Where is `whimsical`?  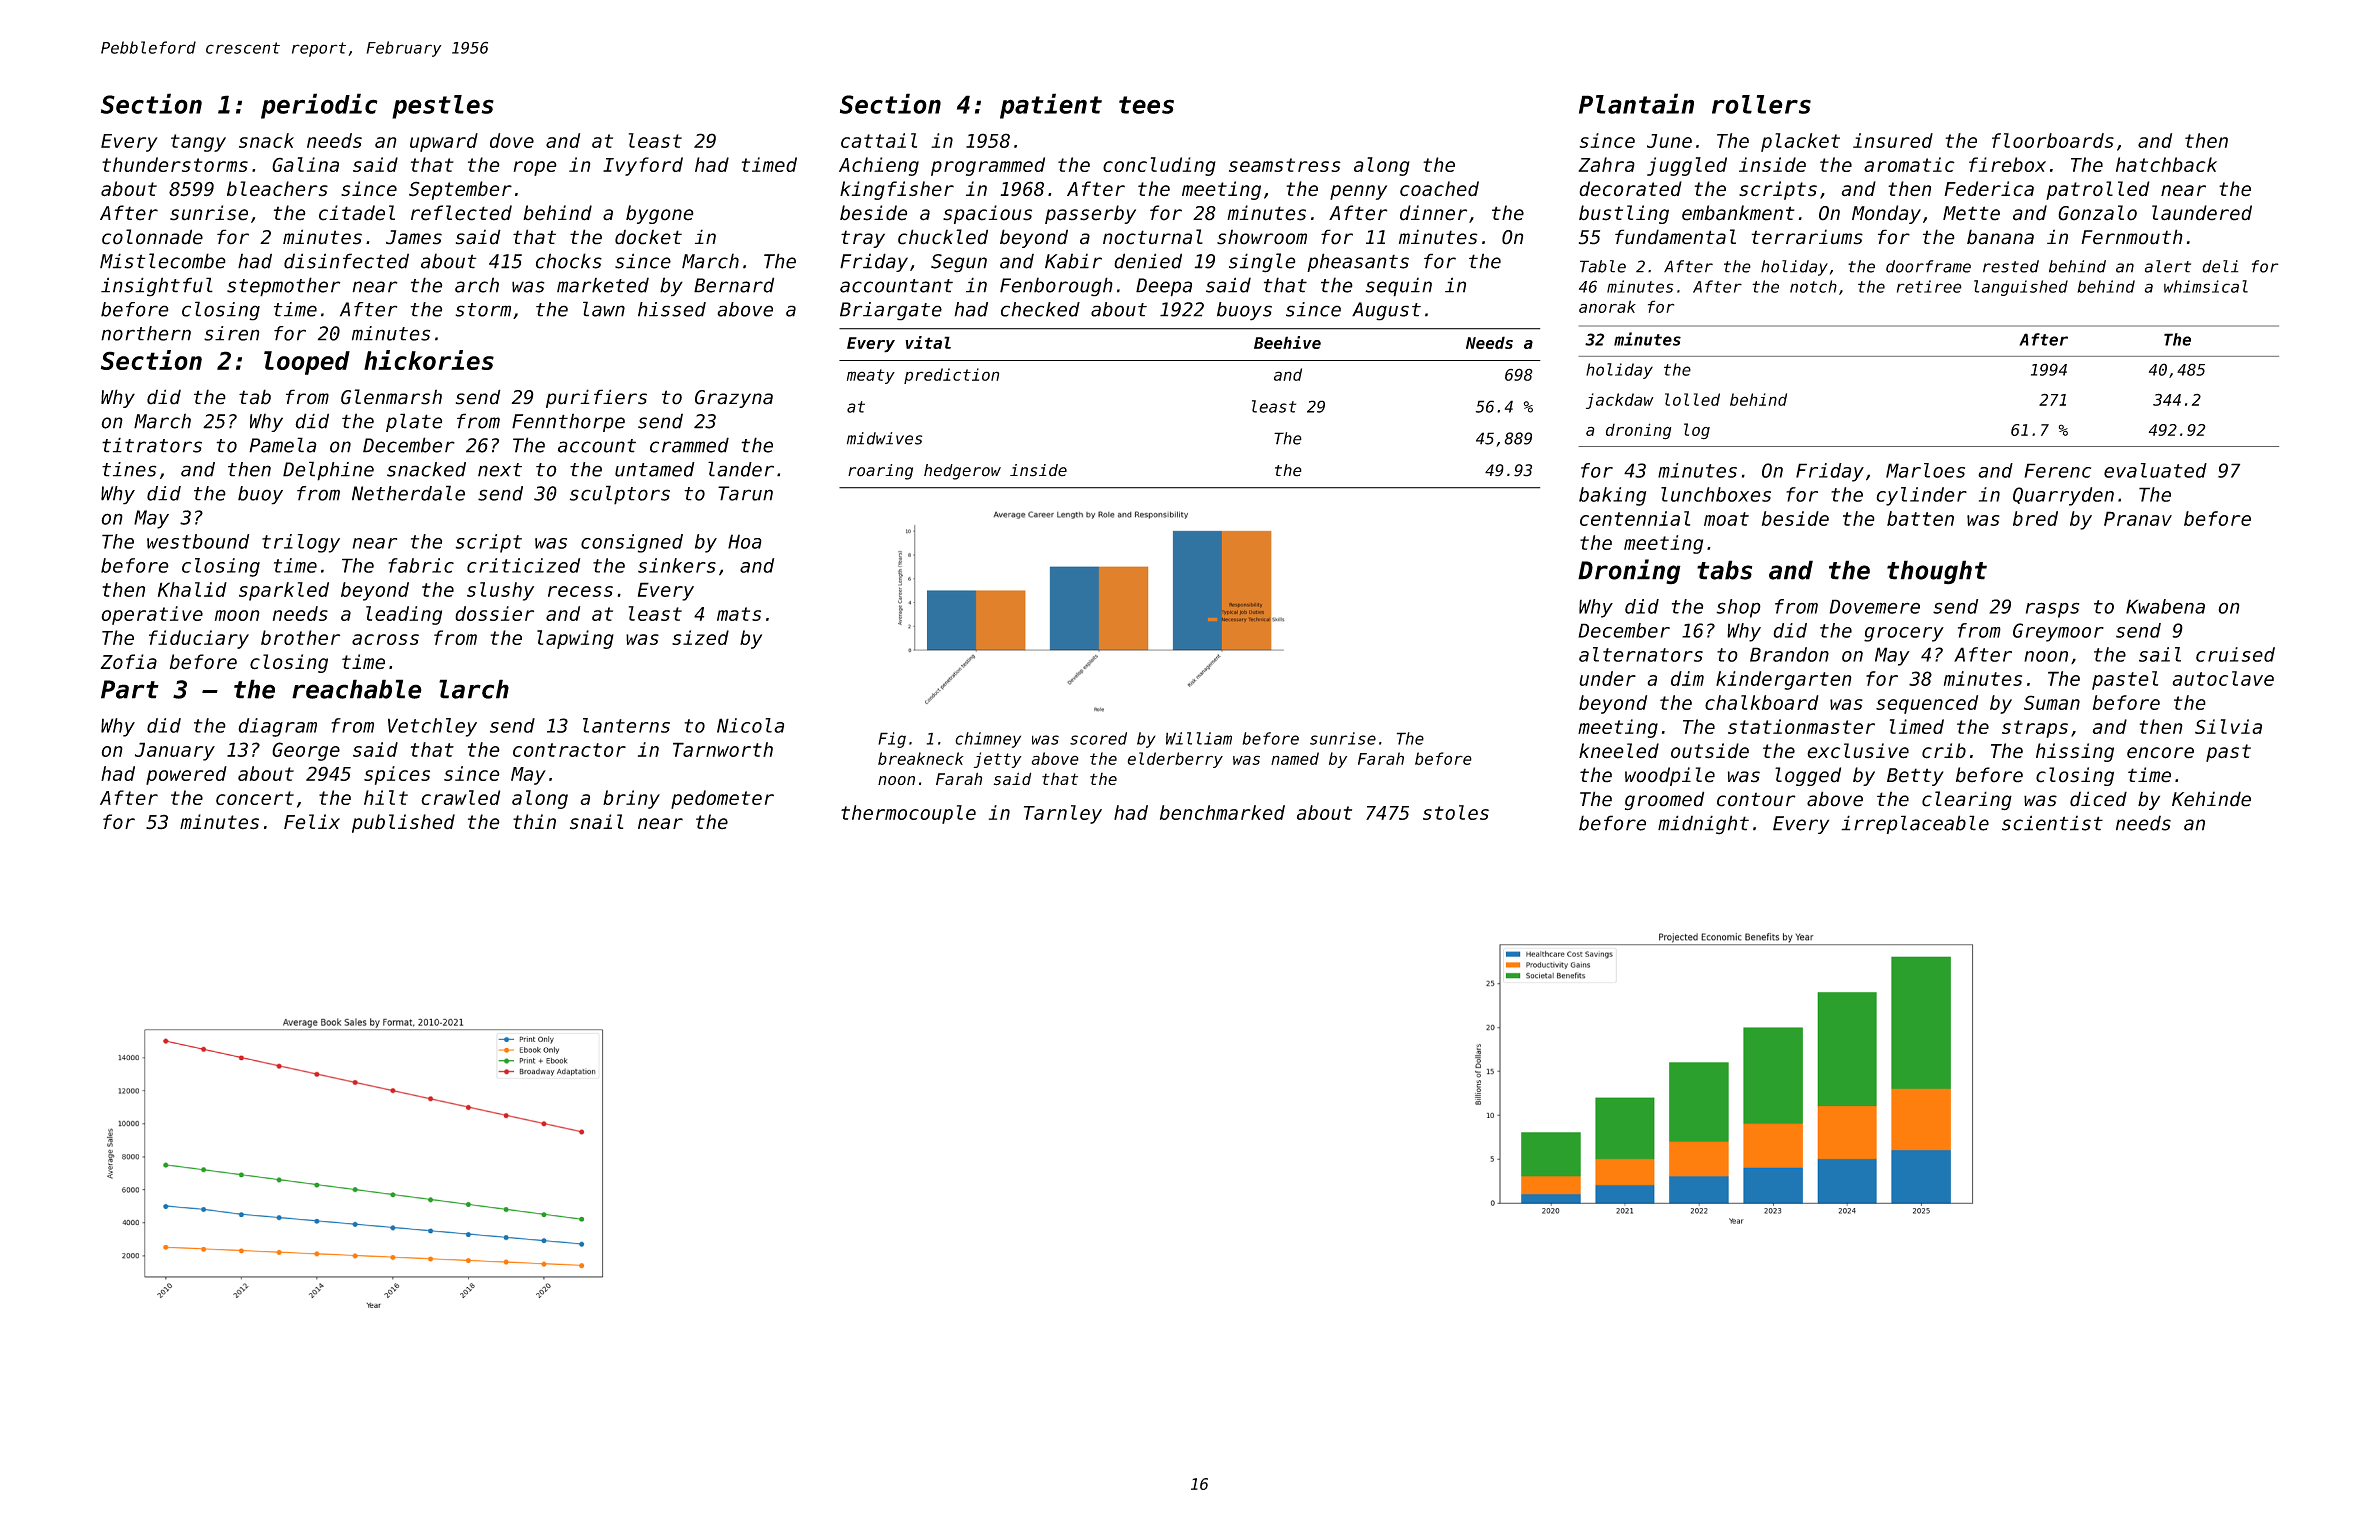
whimsical is located at coordinates (2206, 286).
